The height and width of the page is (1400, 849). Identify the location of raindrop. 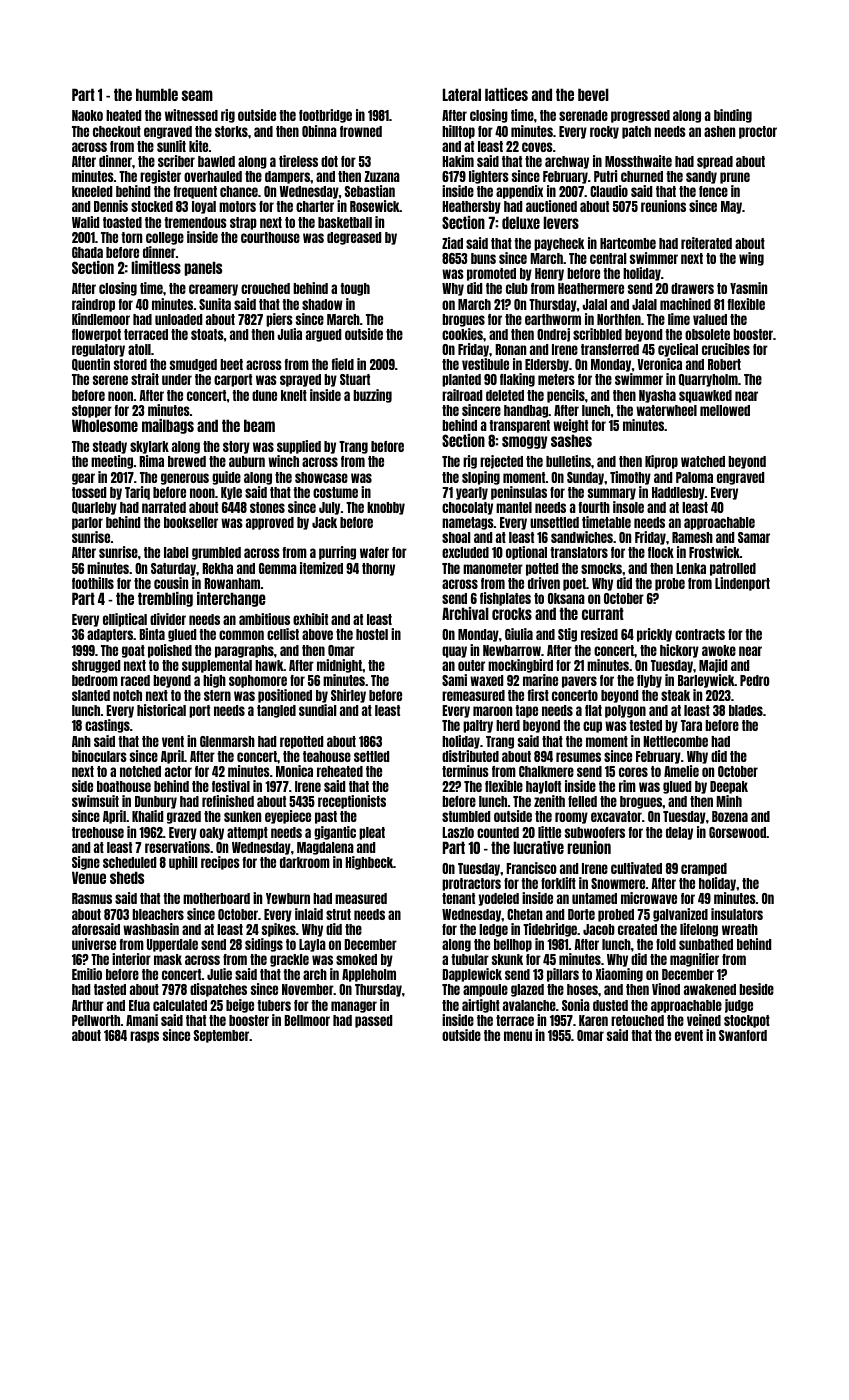
(93, 305).
